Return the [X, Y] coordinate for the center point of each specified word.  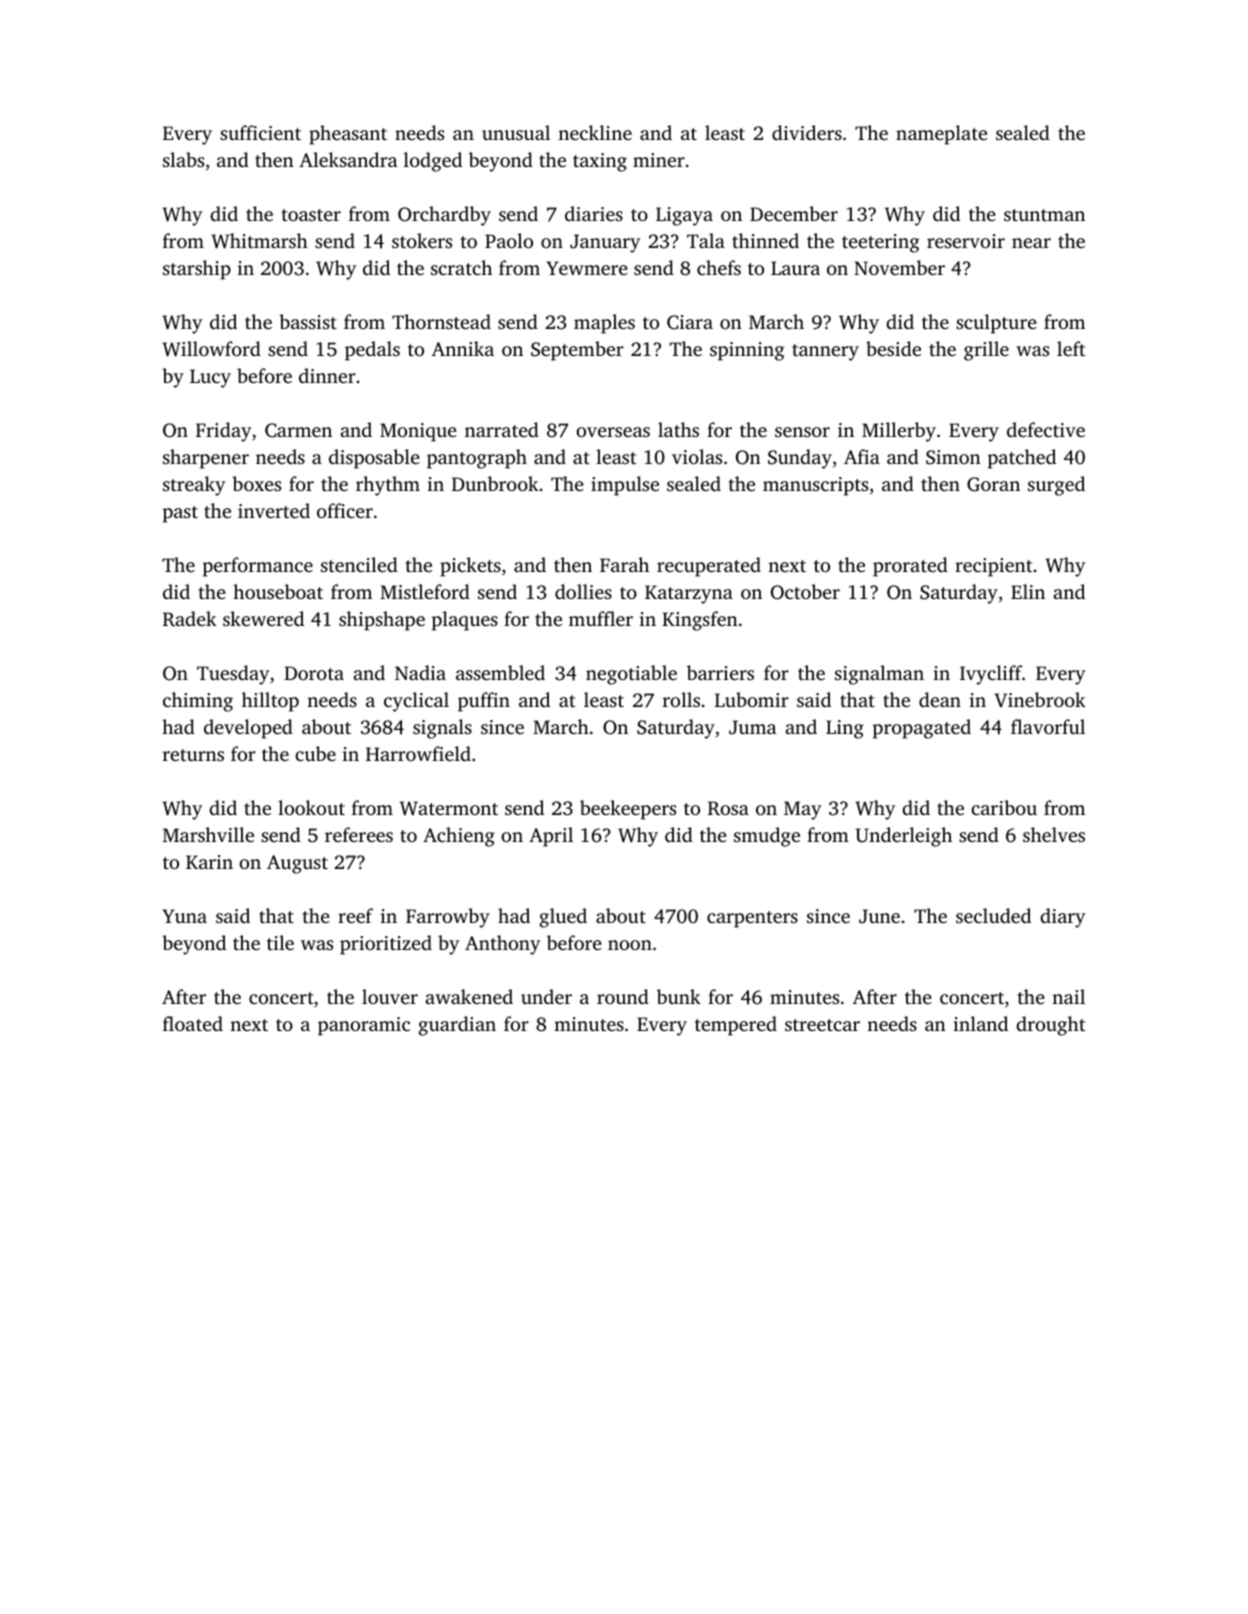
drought [1050, 1026]
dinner [327, 375]
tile [280, 942]
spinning [747, 351]
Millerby [899, 432]
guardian [457, 1026]
